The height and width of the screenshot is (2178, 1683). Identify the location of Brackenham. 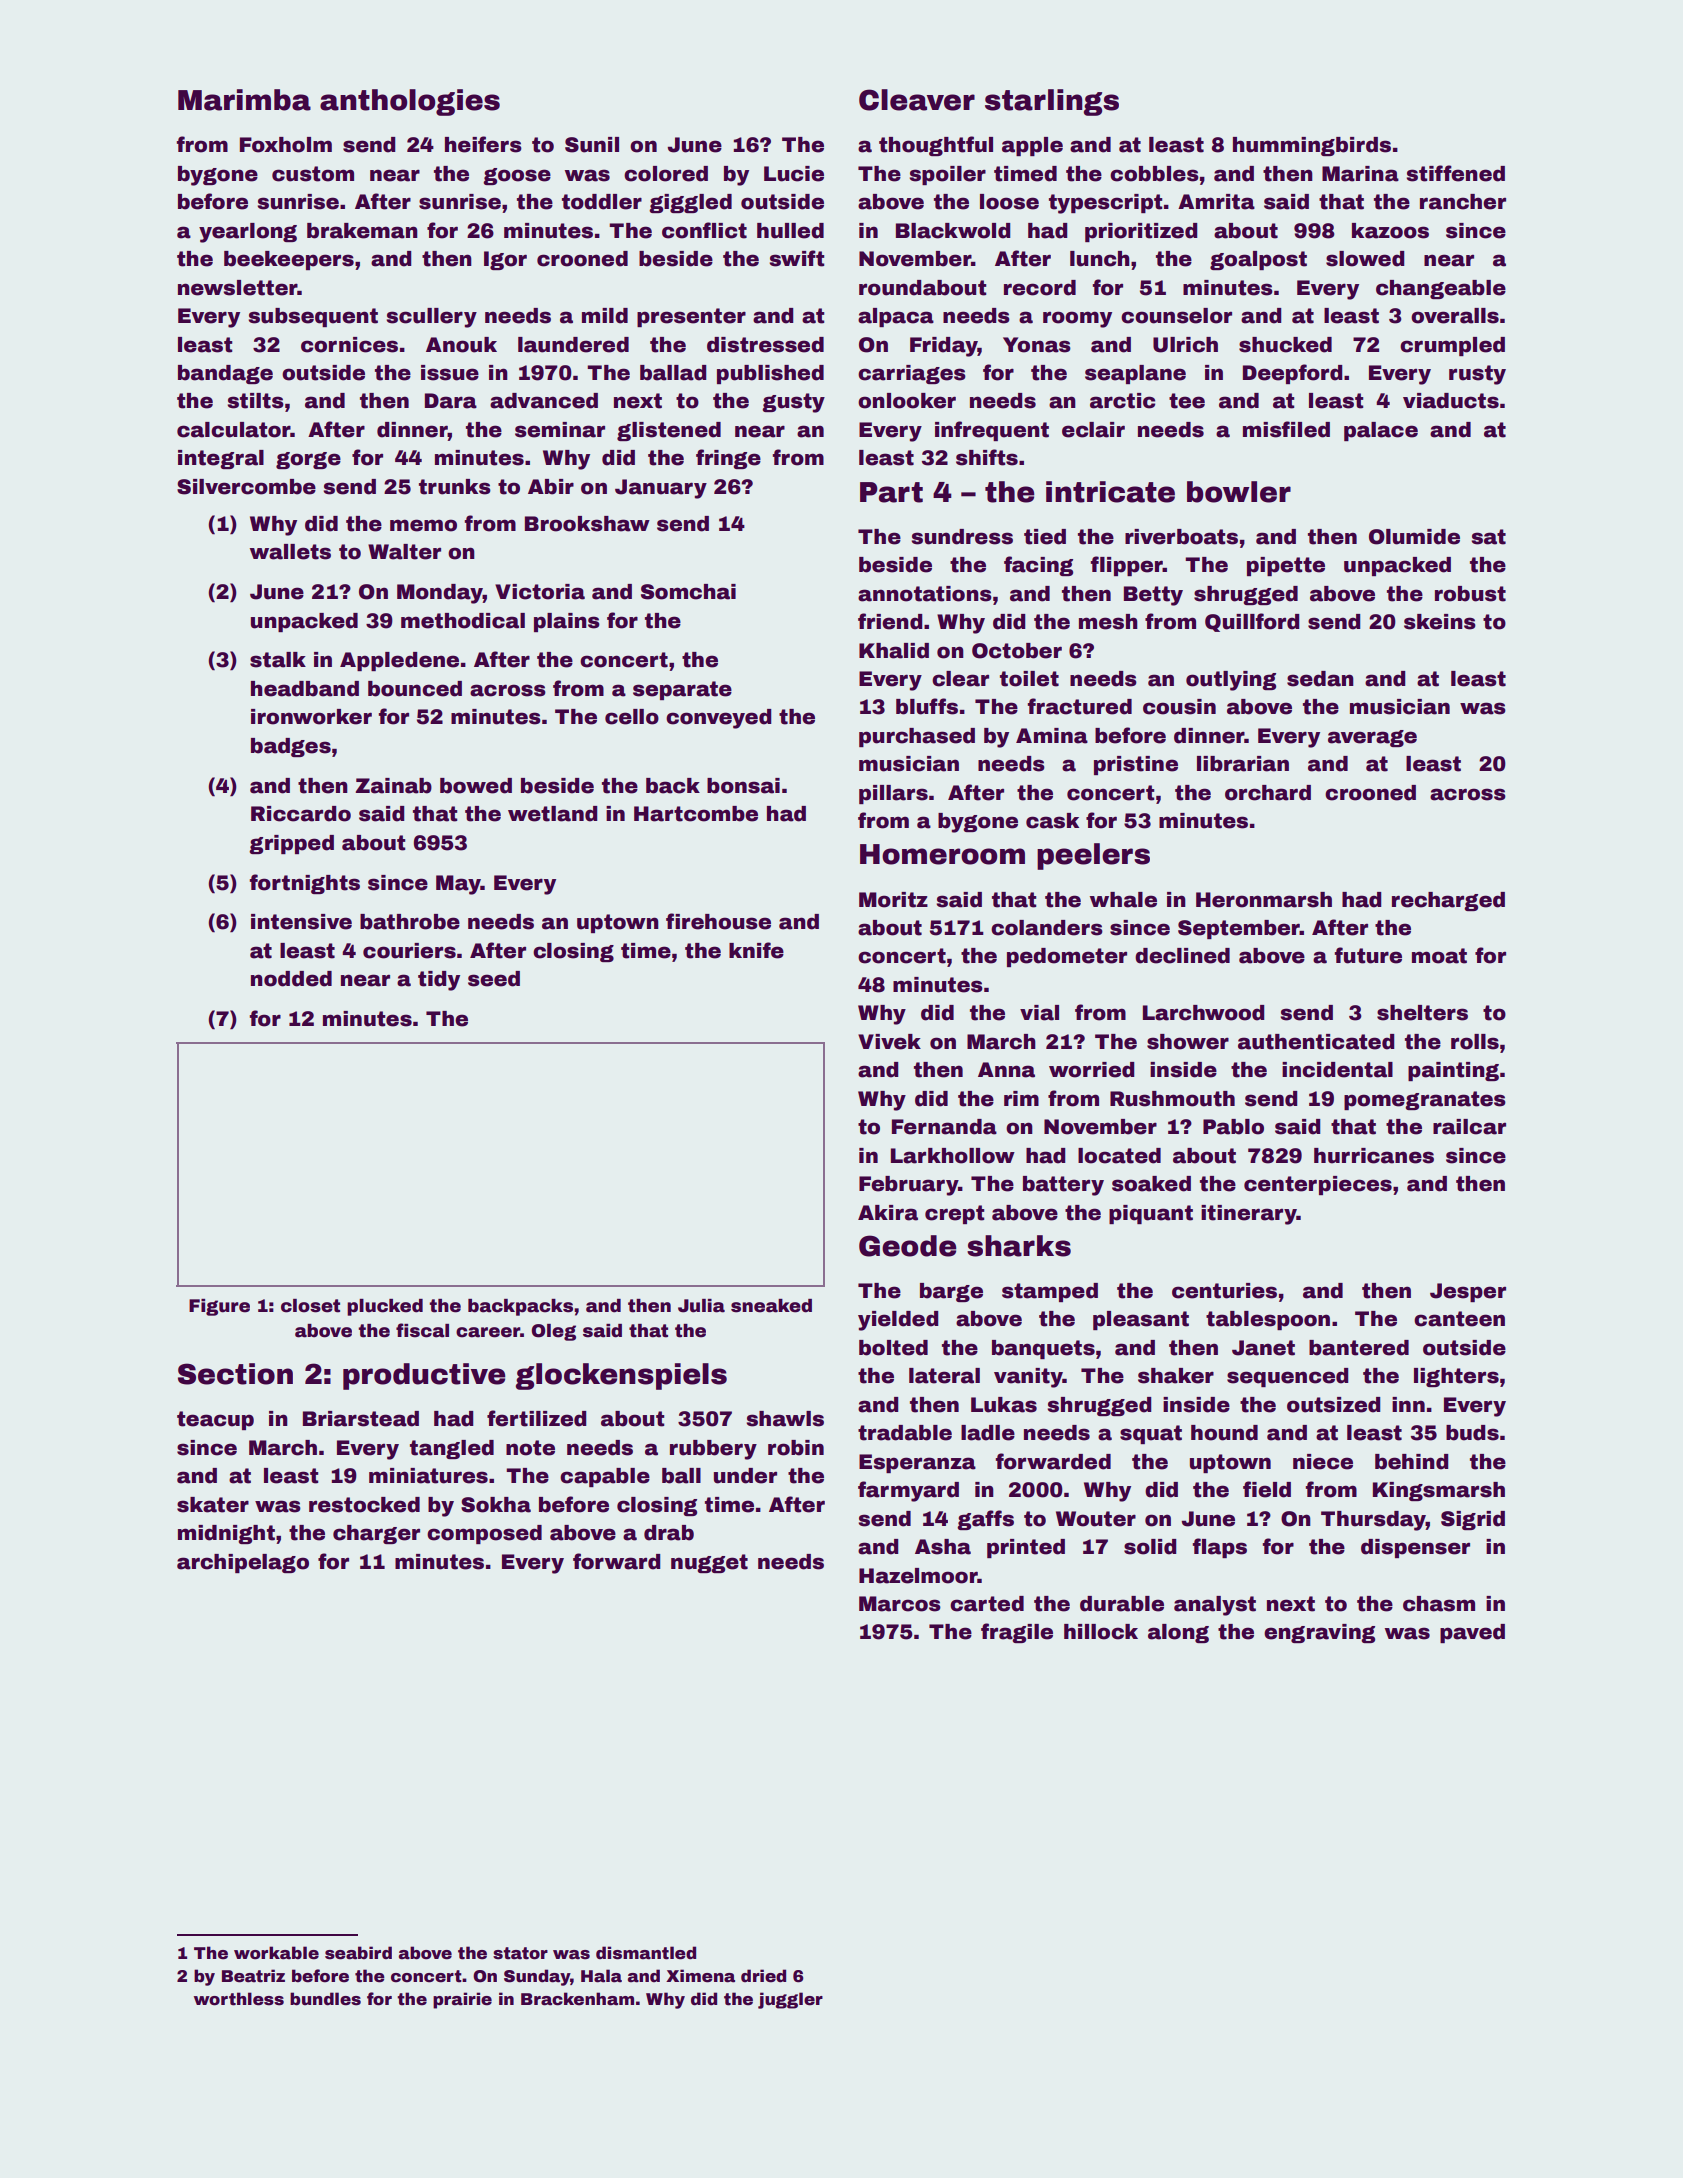
(577, 1999).
